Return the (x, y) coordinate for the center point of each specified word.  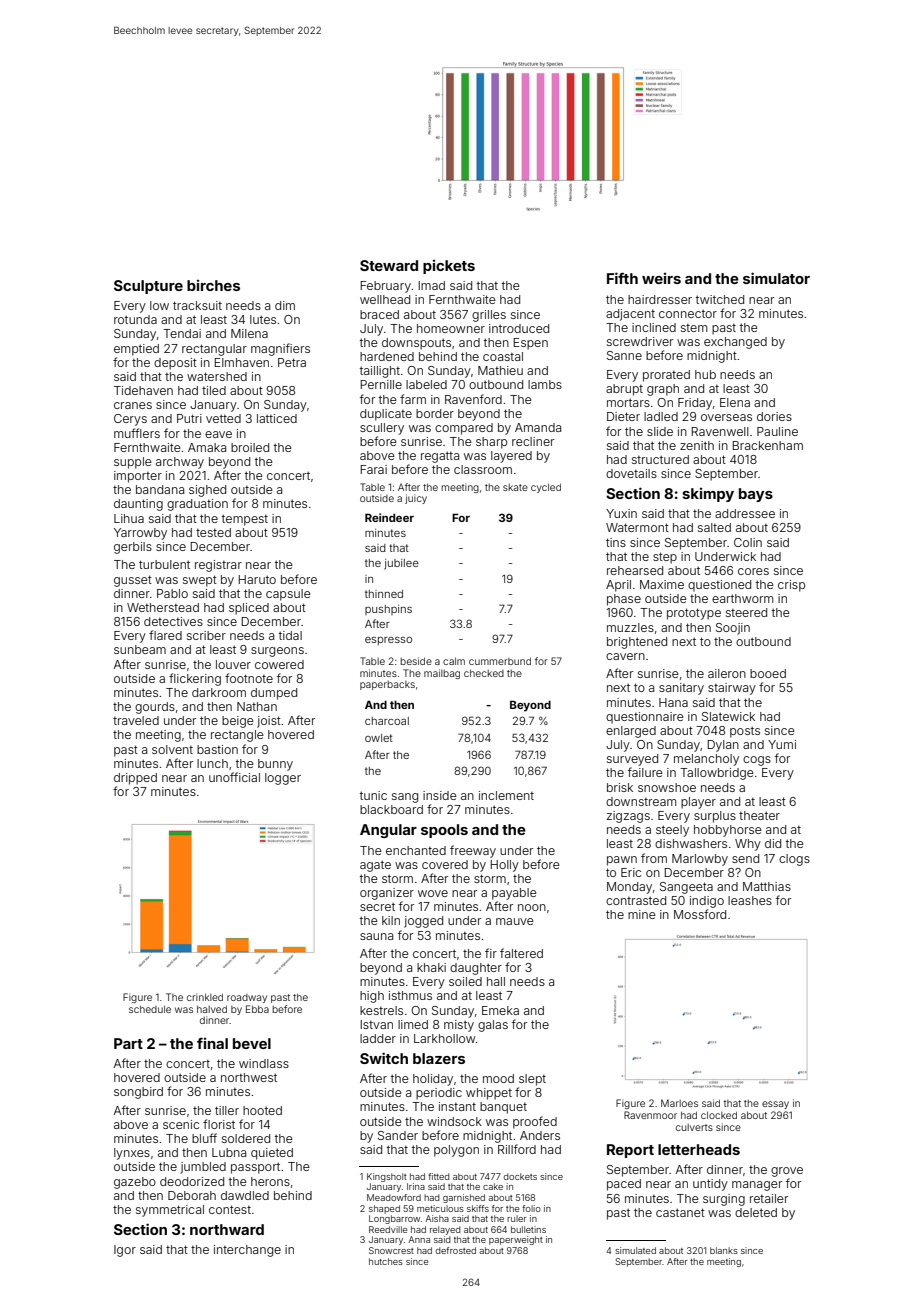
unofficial (234, 777)
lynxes (132, 1154)
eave (218, 434)
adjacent (630, 315)
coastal (503, 356)
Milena (249, 333)
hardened (387, 356)
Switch (384, 1058)
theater (759, 815)
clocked (719, 1115)
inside (440, 795)
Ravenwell (720, 431)
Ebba (257, 1009)
